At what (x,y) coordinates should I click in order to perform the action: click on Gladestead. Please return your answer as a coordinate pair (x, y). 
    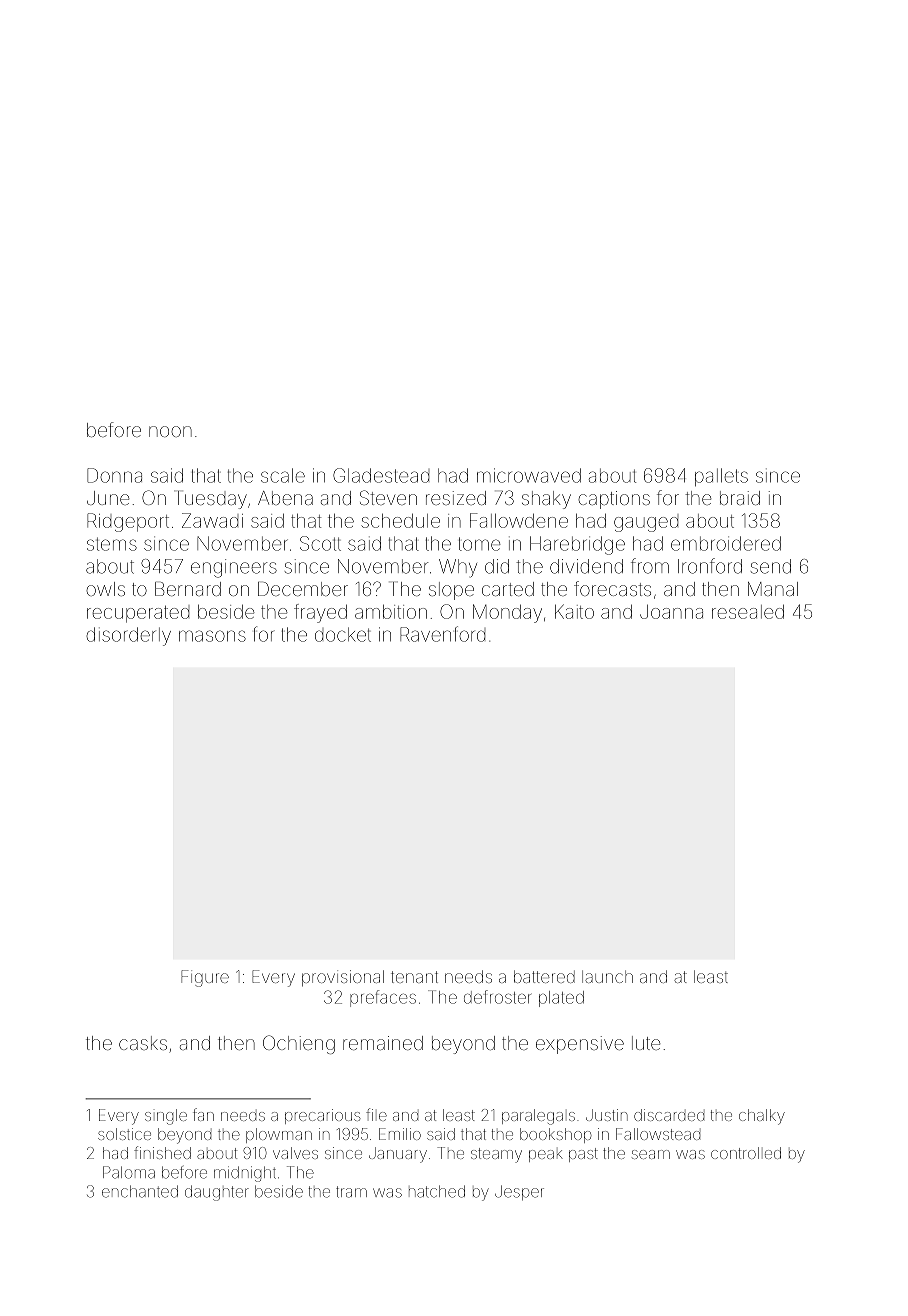
    Looking at the image, I should click on (381, 475).
